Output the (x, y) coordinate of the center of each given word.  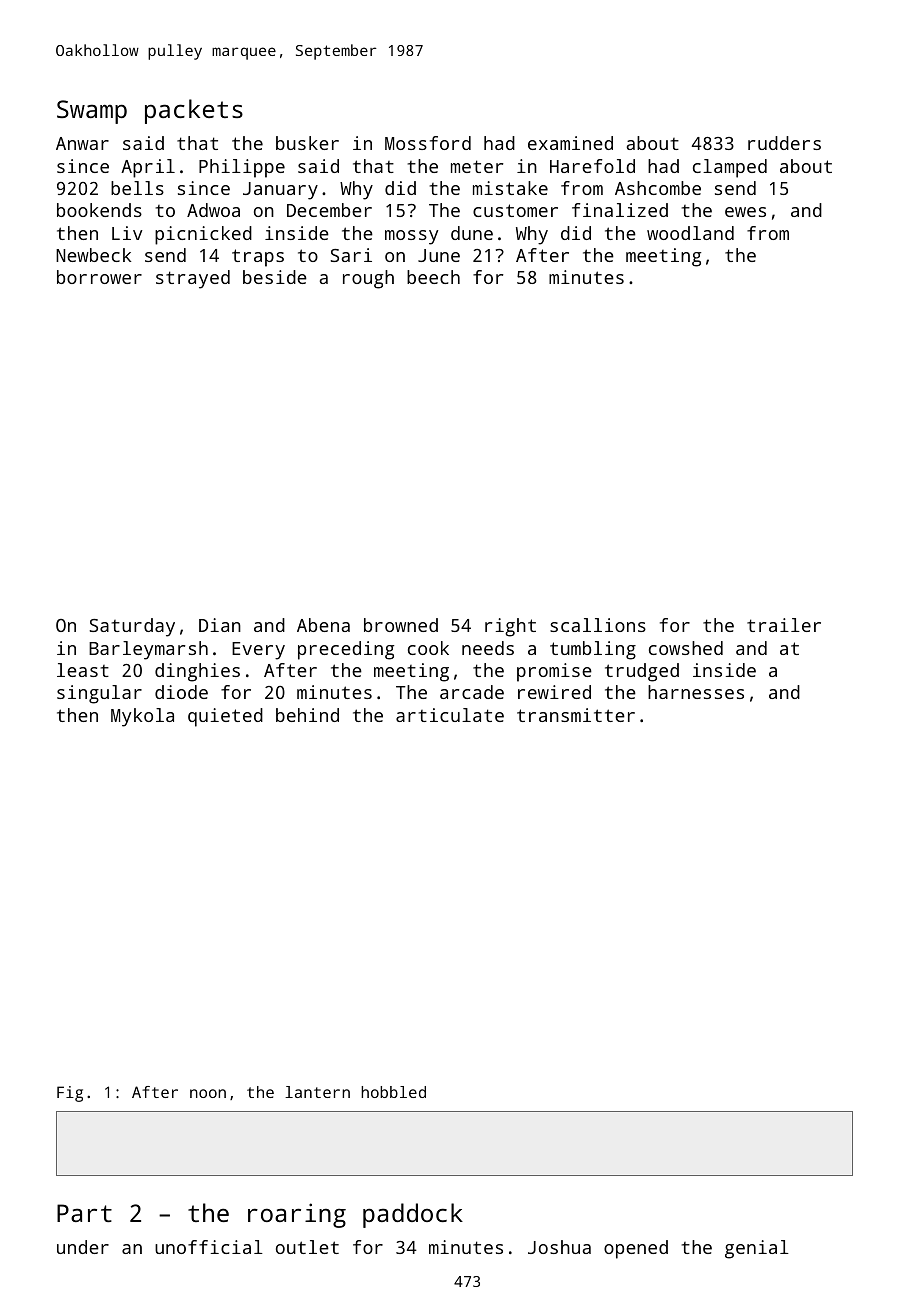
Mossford (428, 143)
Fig (70, 1094)
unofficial (209, 1247)
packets (194, 111)
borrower (99, 277)
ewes (745, 212)
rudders (784, 143)
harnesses (696, 692)
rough (368, 279)
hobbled (393, 1092)
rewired (554, 692)
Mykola (142, 717)
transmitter (576, 715)
